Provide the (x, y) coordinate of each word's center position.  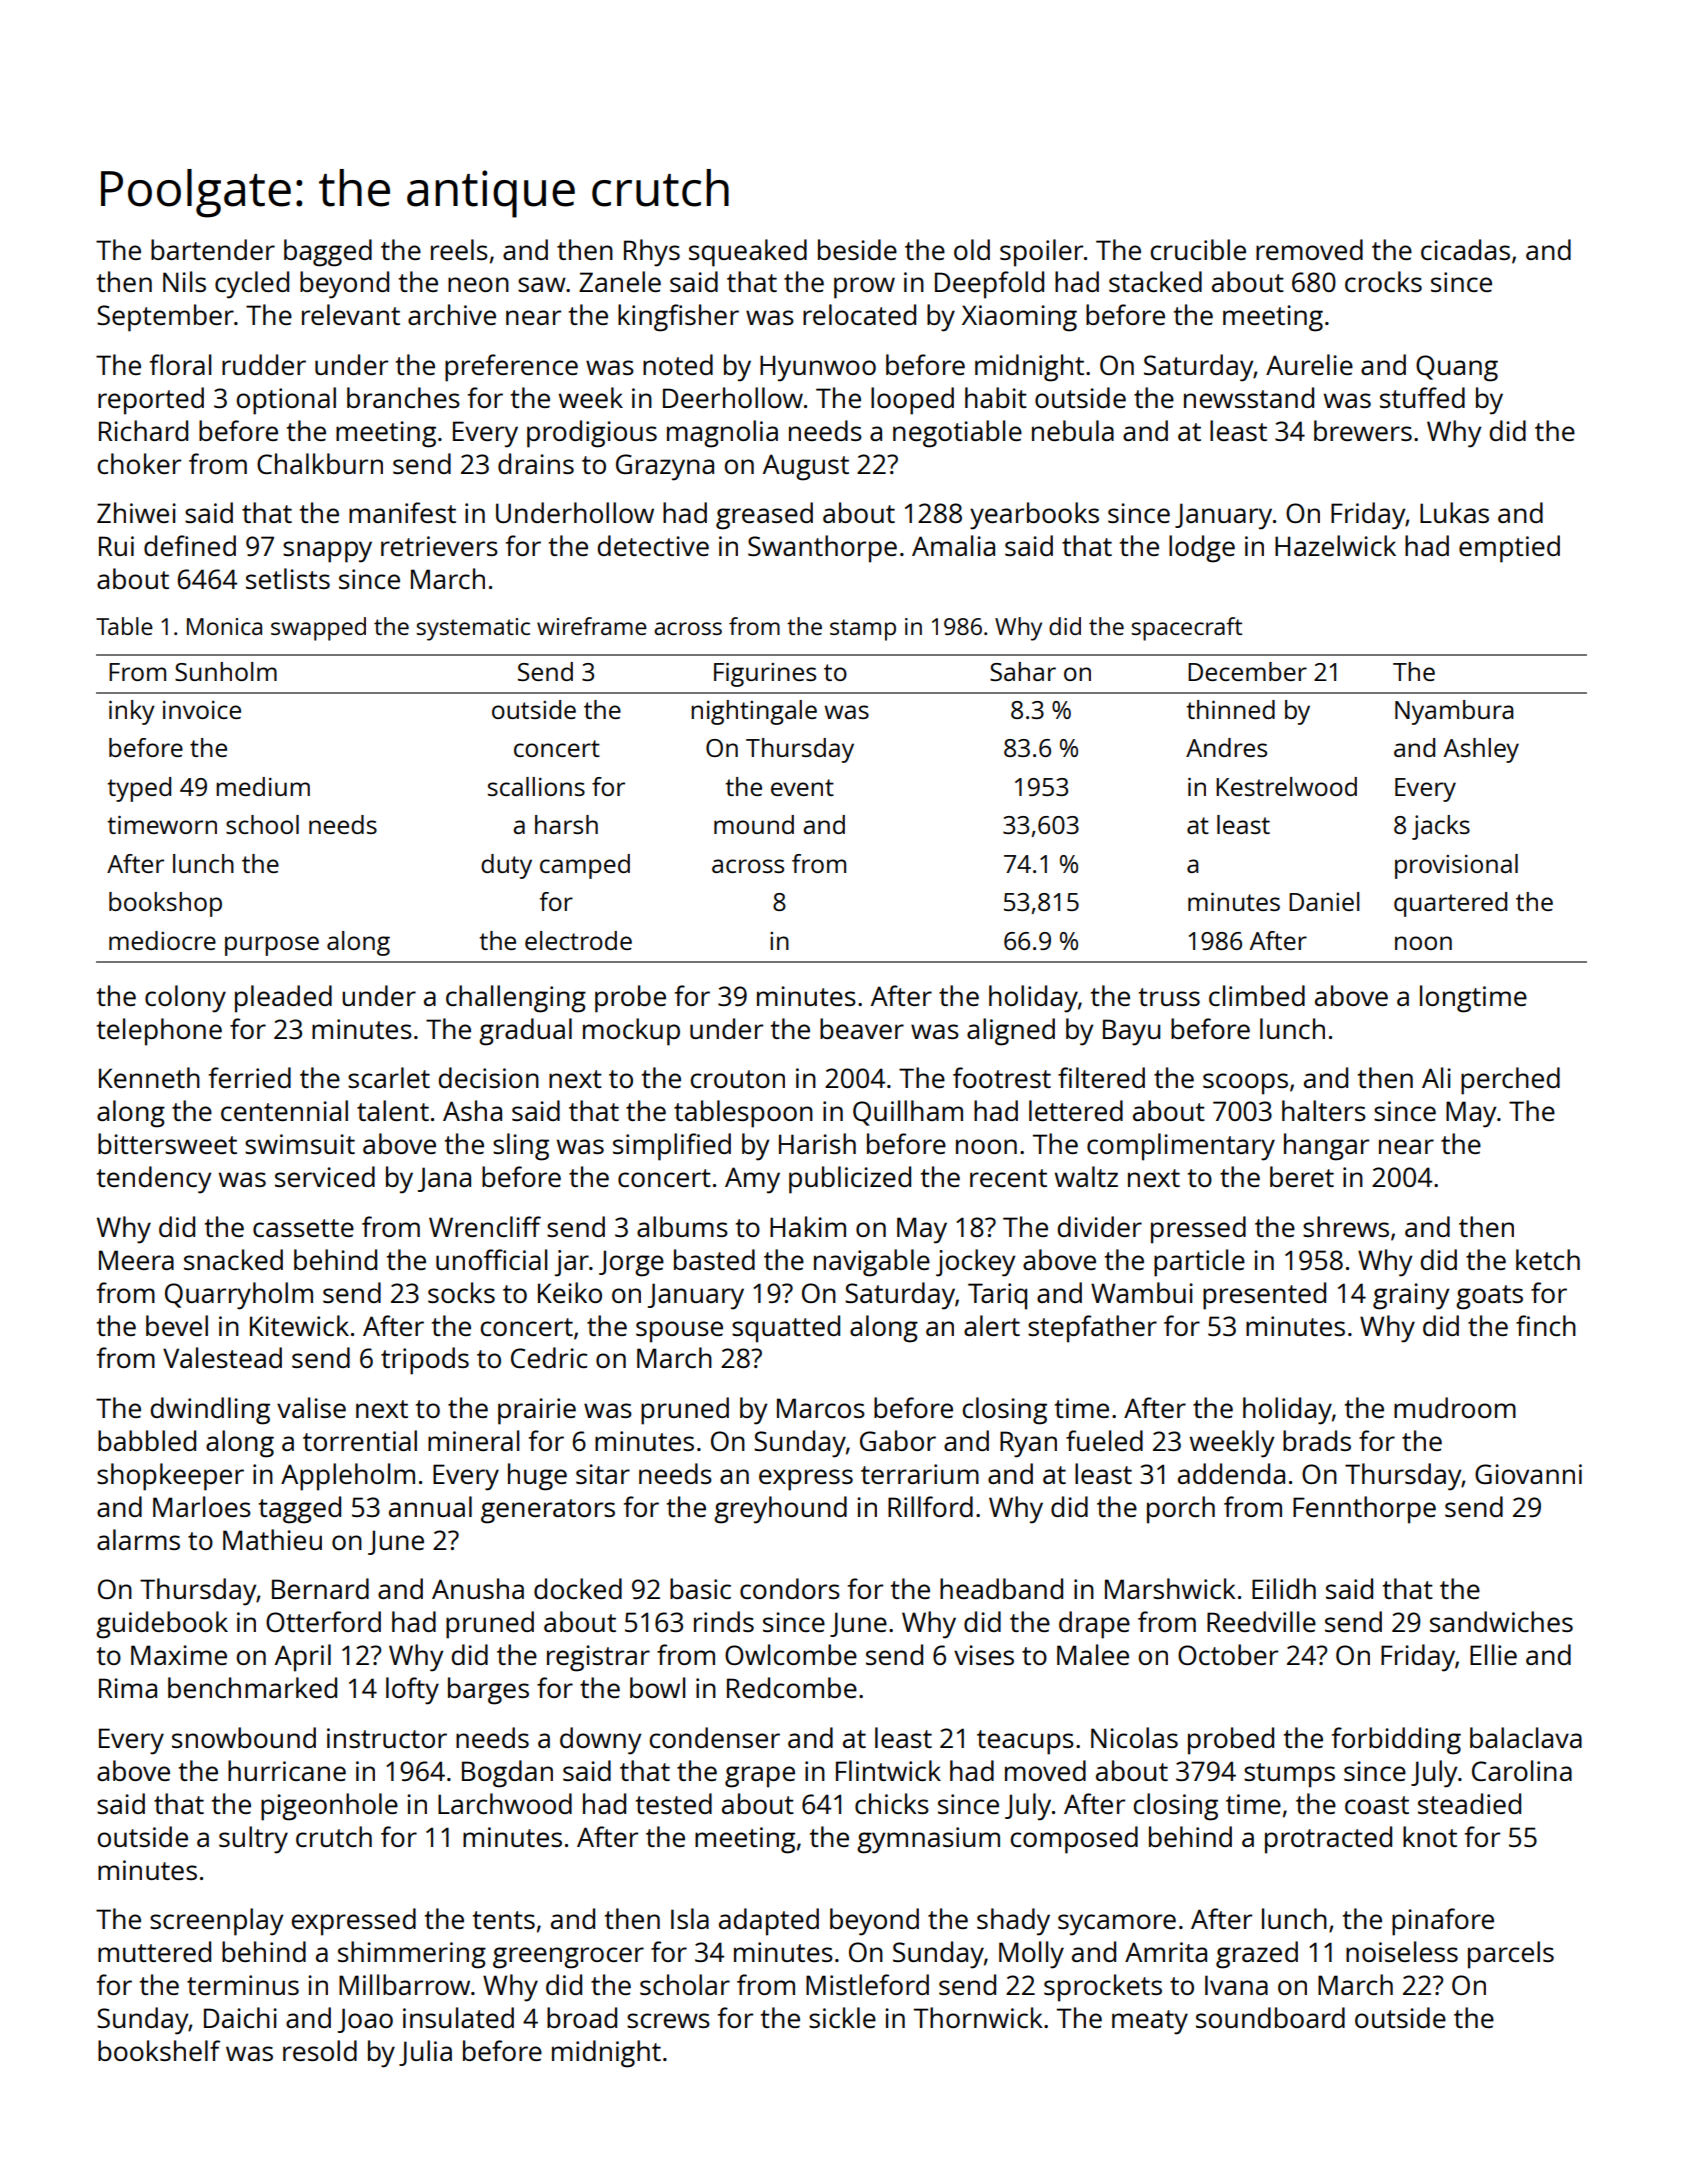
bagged (328, 253)
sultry (253, 1840)
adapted (769, 1922)
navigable (872, 1263)
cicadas (1465, 249)
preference (511, 368)
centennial (284, 1110)
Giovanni (1528, 1474)
